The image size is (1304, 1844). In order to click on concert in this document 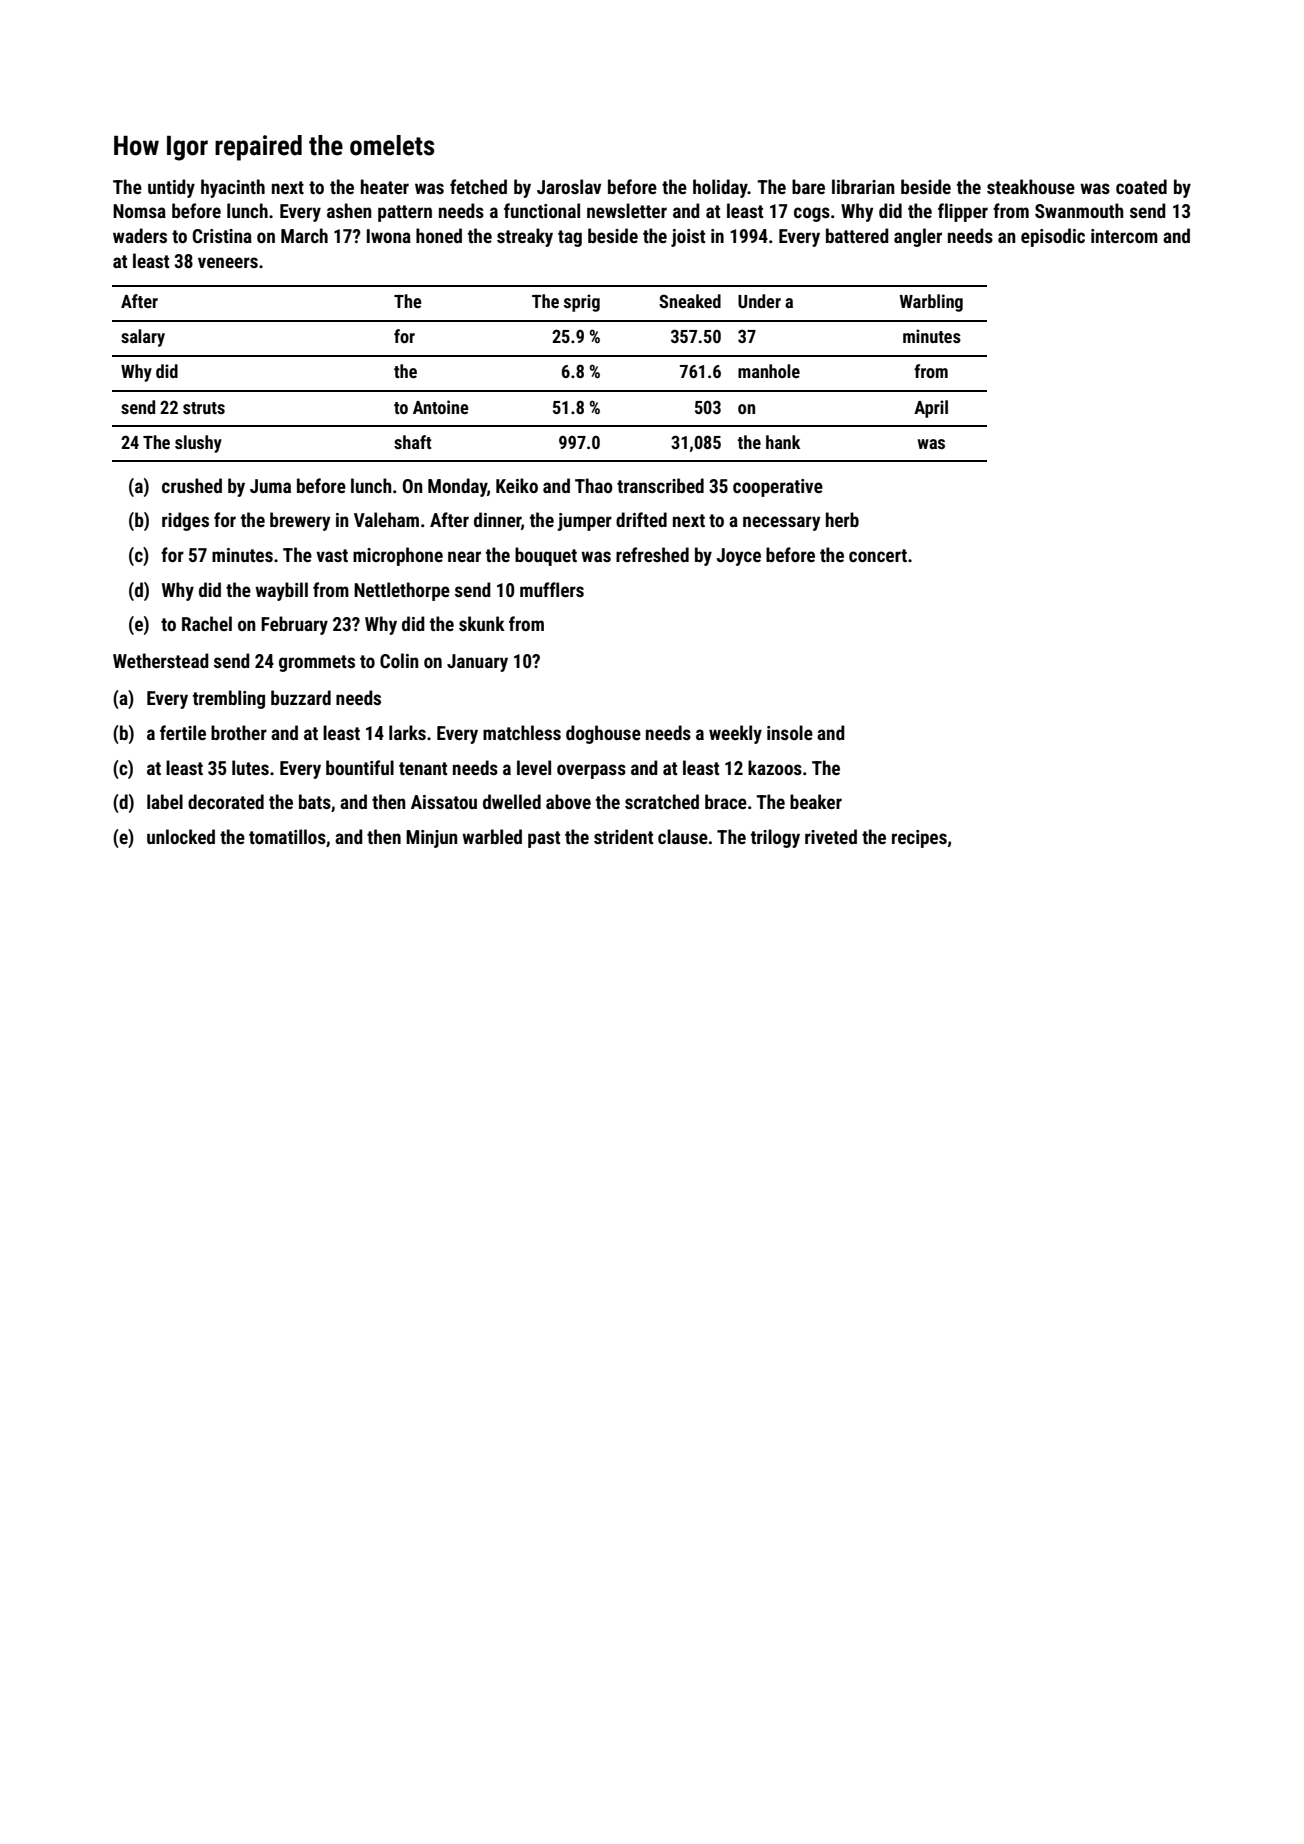, I will do `click(878, 555)`.
